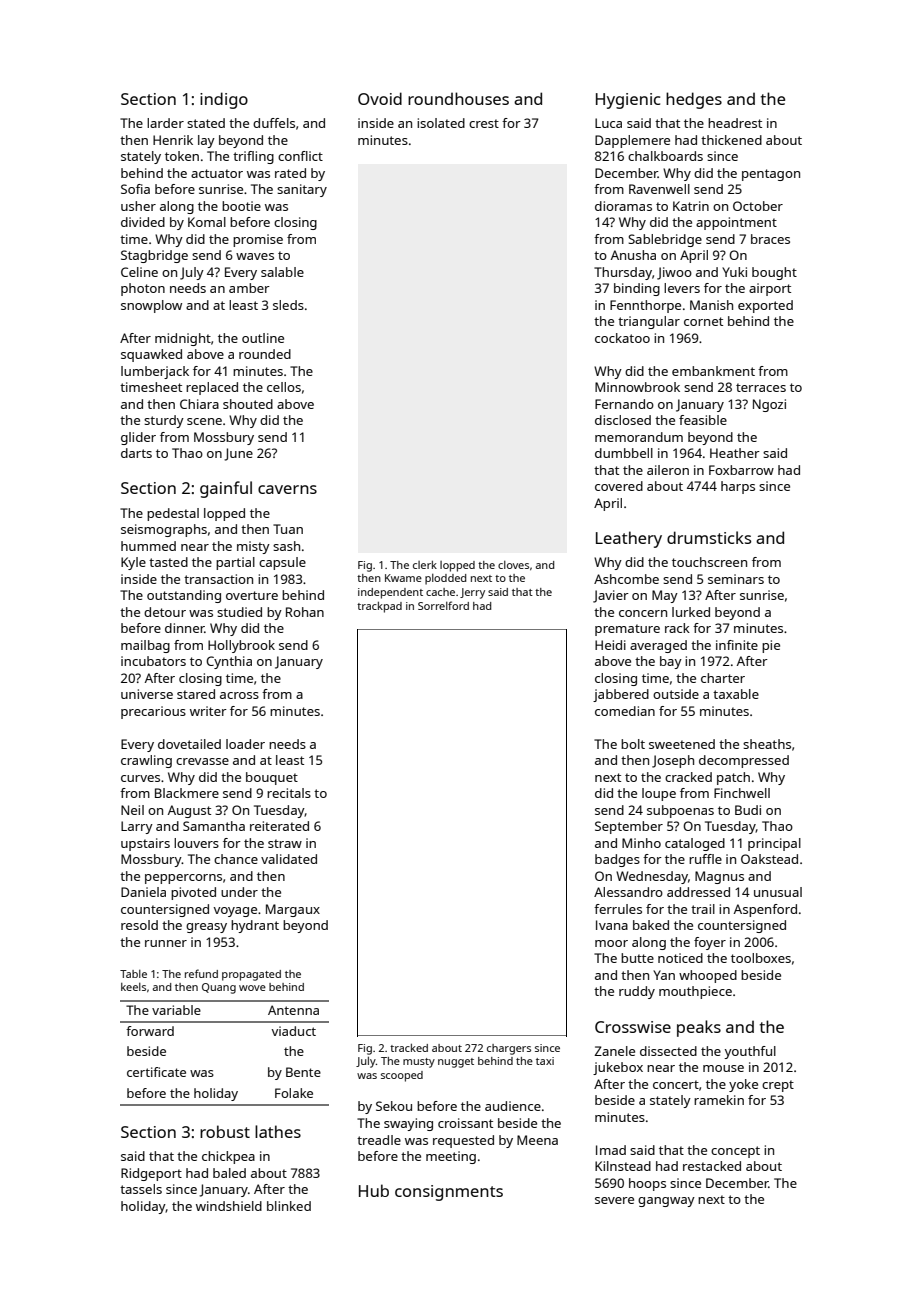  I want to click on triangular, so click(649, 322).
